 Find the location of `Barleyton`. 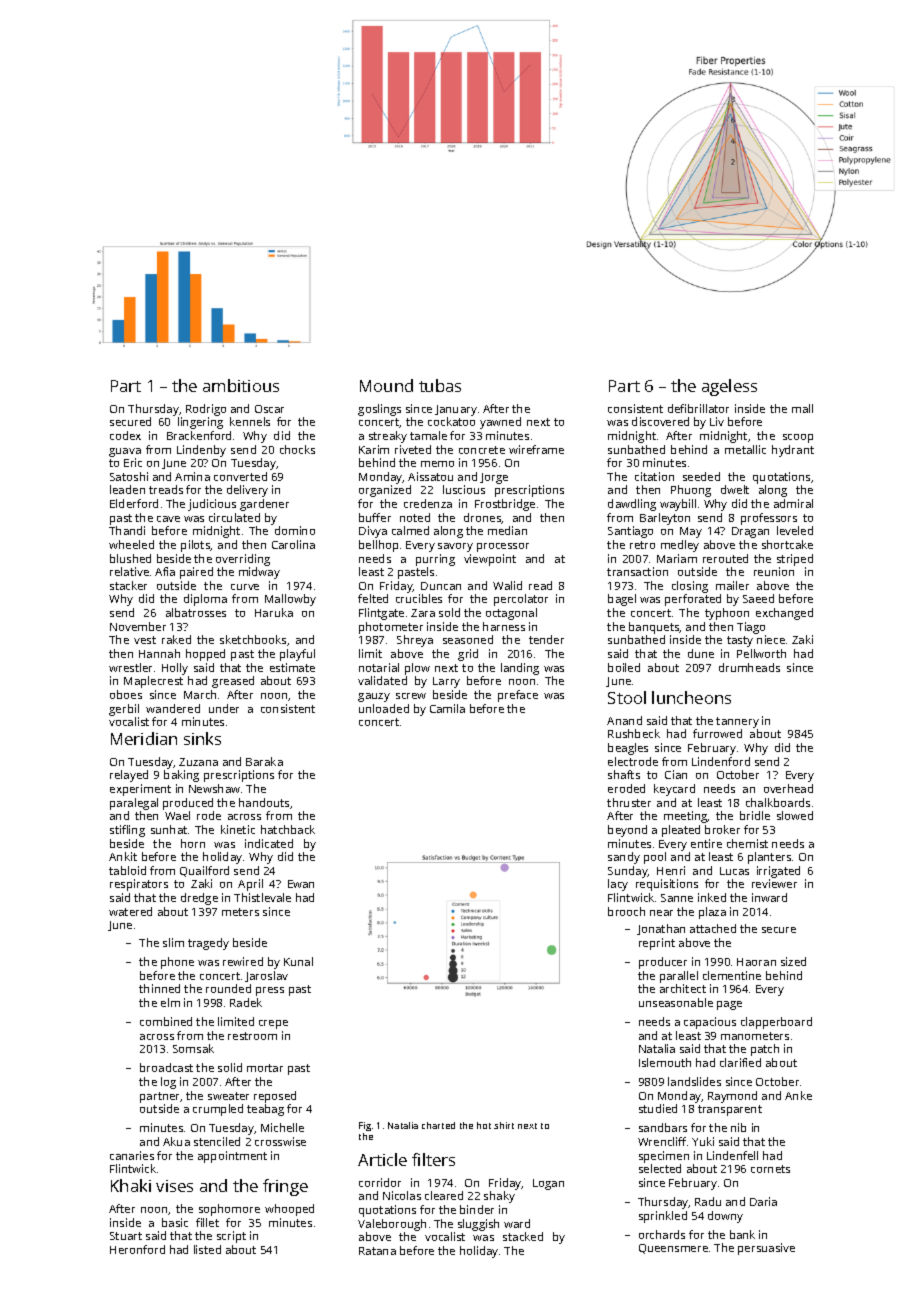

Barleyton is located at coordinates (665, 519).
